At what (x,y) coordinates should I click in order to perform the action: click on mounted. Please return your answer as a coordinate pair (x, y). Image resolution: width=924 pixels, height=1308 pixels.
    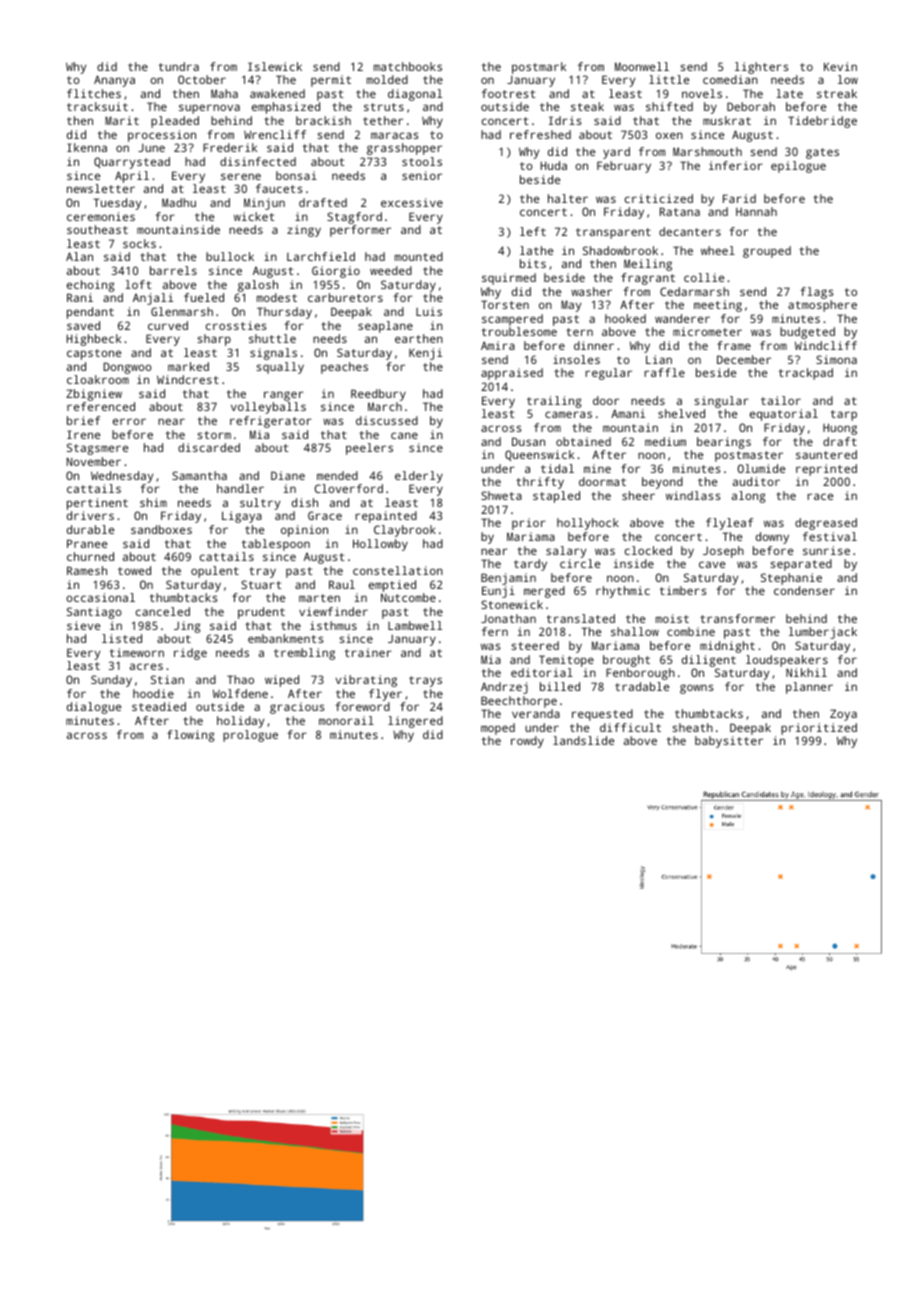
    Looking at the image, I should click on (419, 256).
